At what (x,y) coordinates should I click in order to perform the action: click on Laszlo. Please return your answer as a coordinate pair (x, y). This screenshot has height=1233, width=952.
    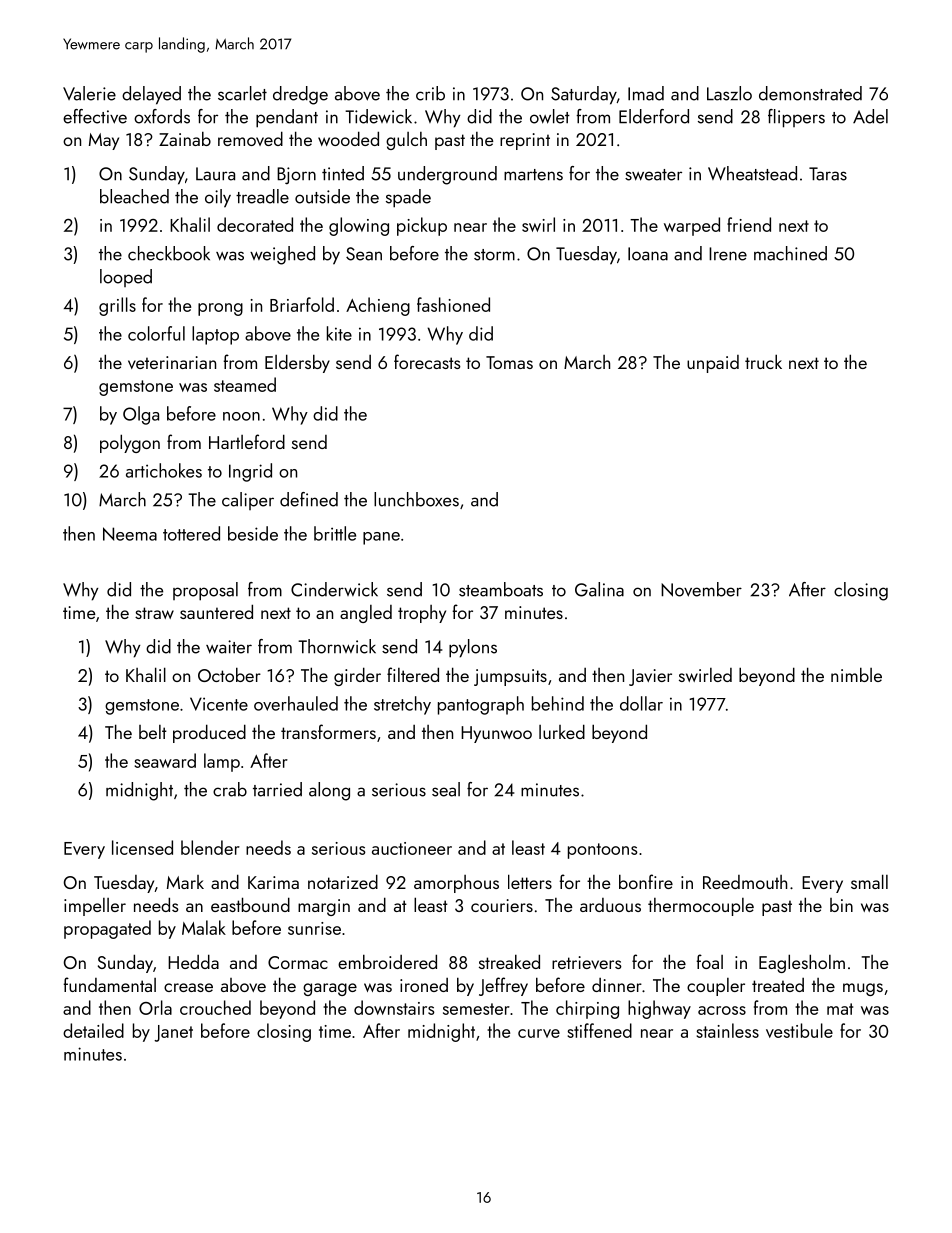
    Looking at the image, I should click on (729, 93).
